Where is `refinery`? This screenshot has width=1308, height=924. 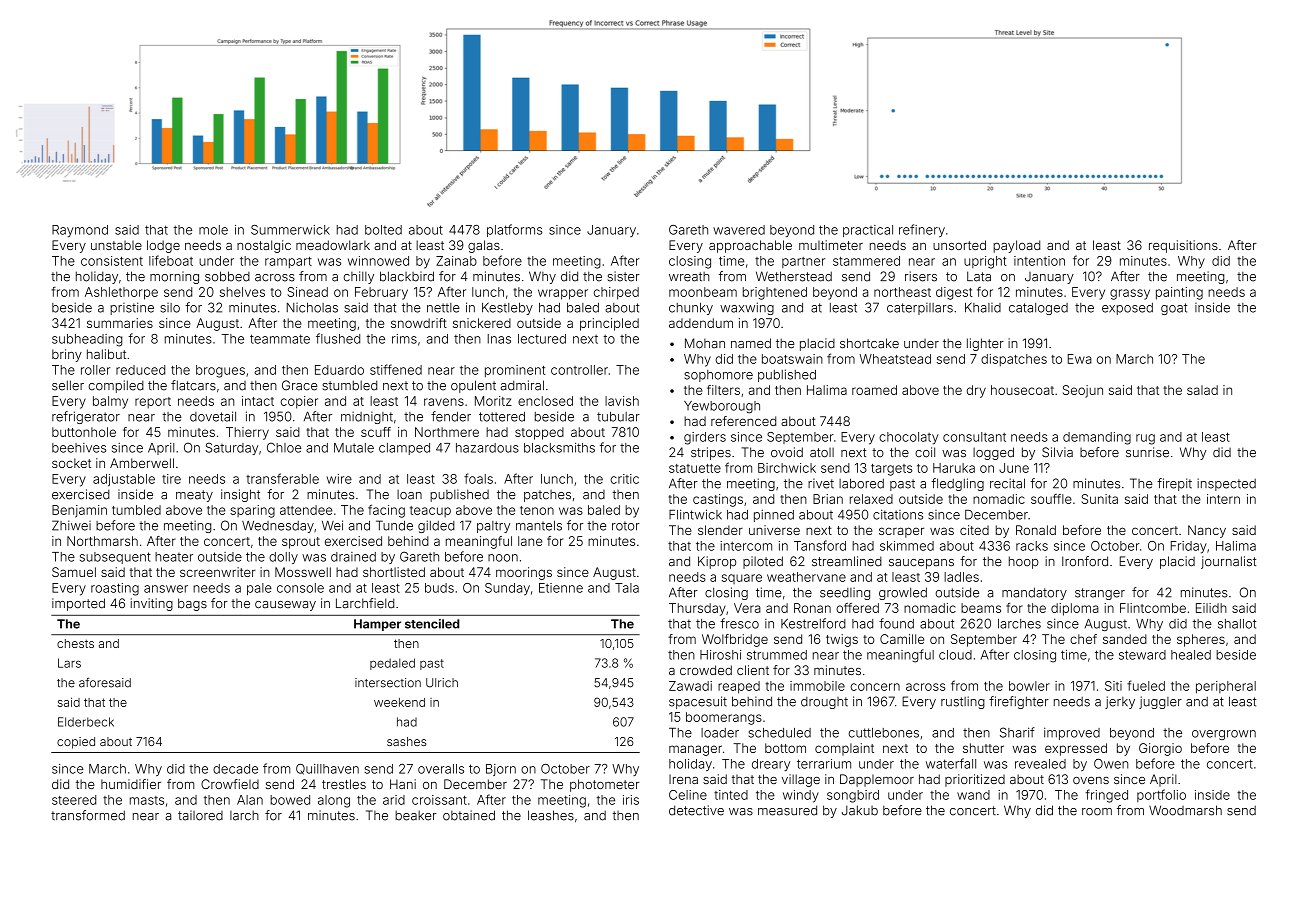
refinery is located at coordinates (922, 230).
